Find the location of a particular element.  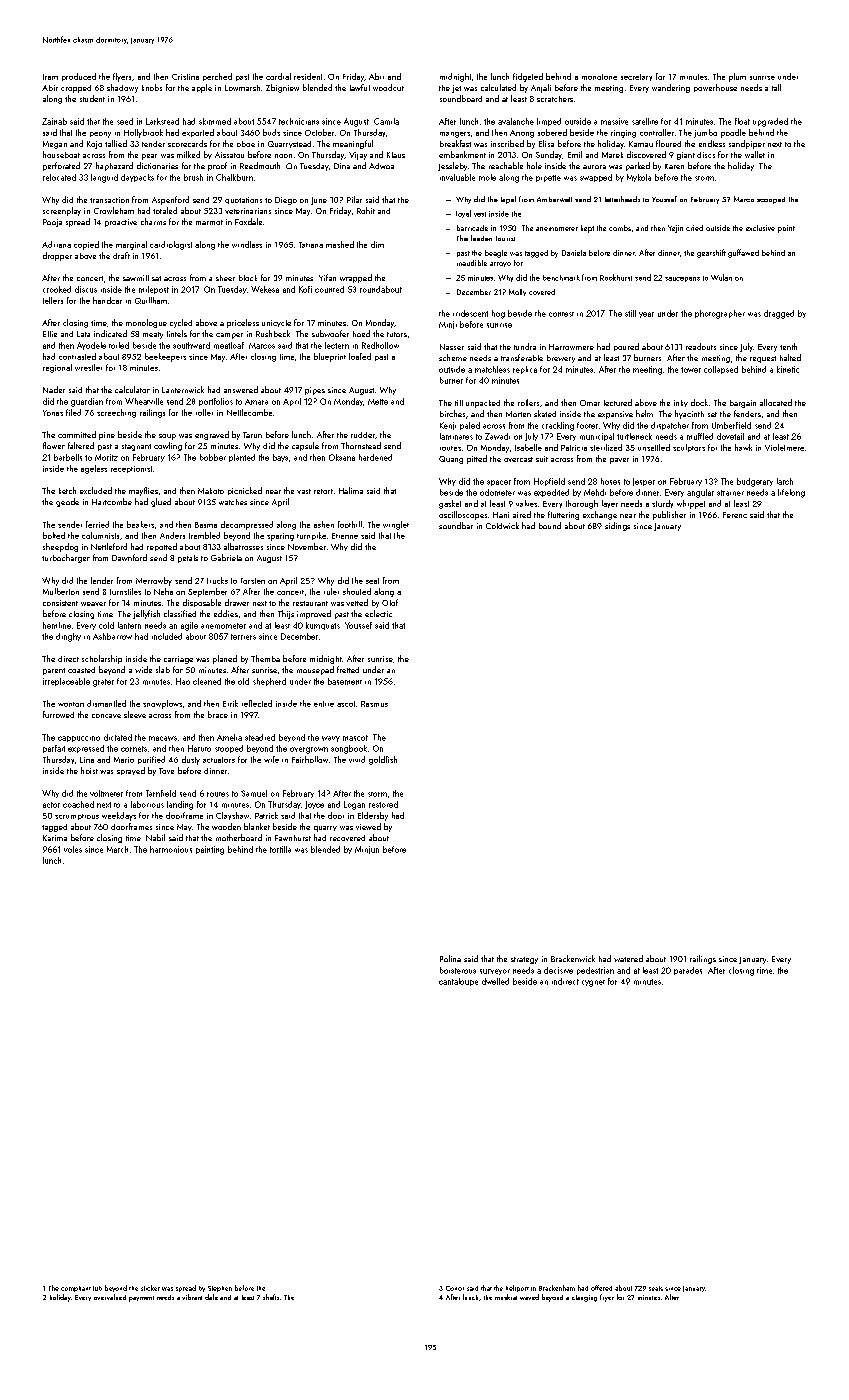

cygnet is located at coordinates (593, 983).
